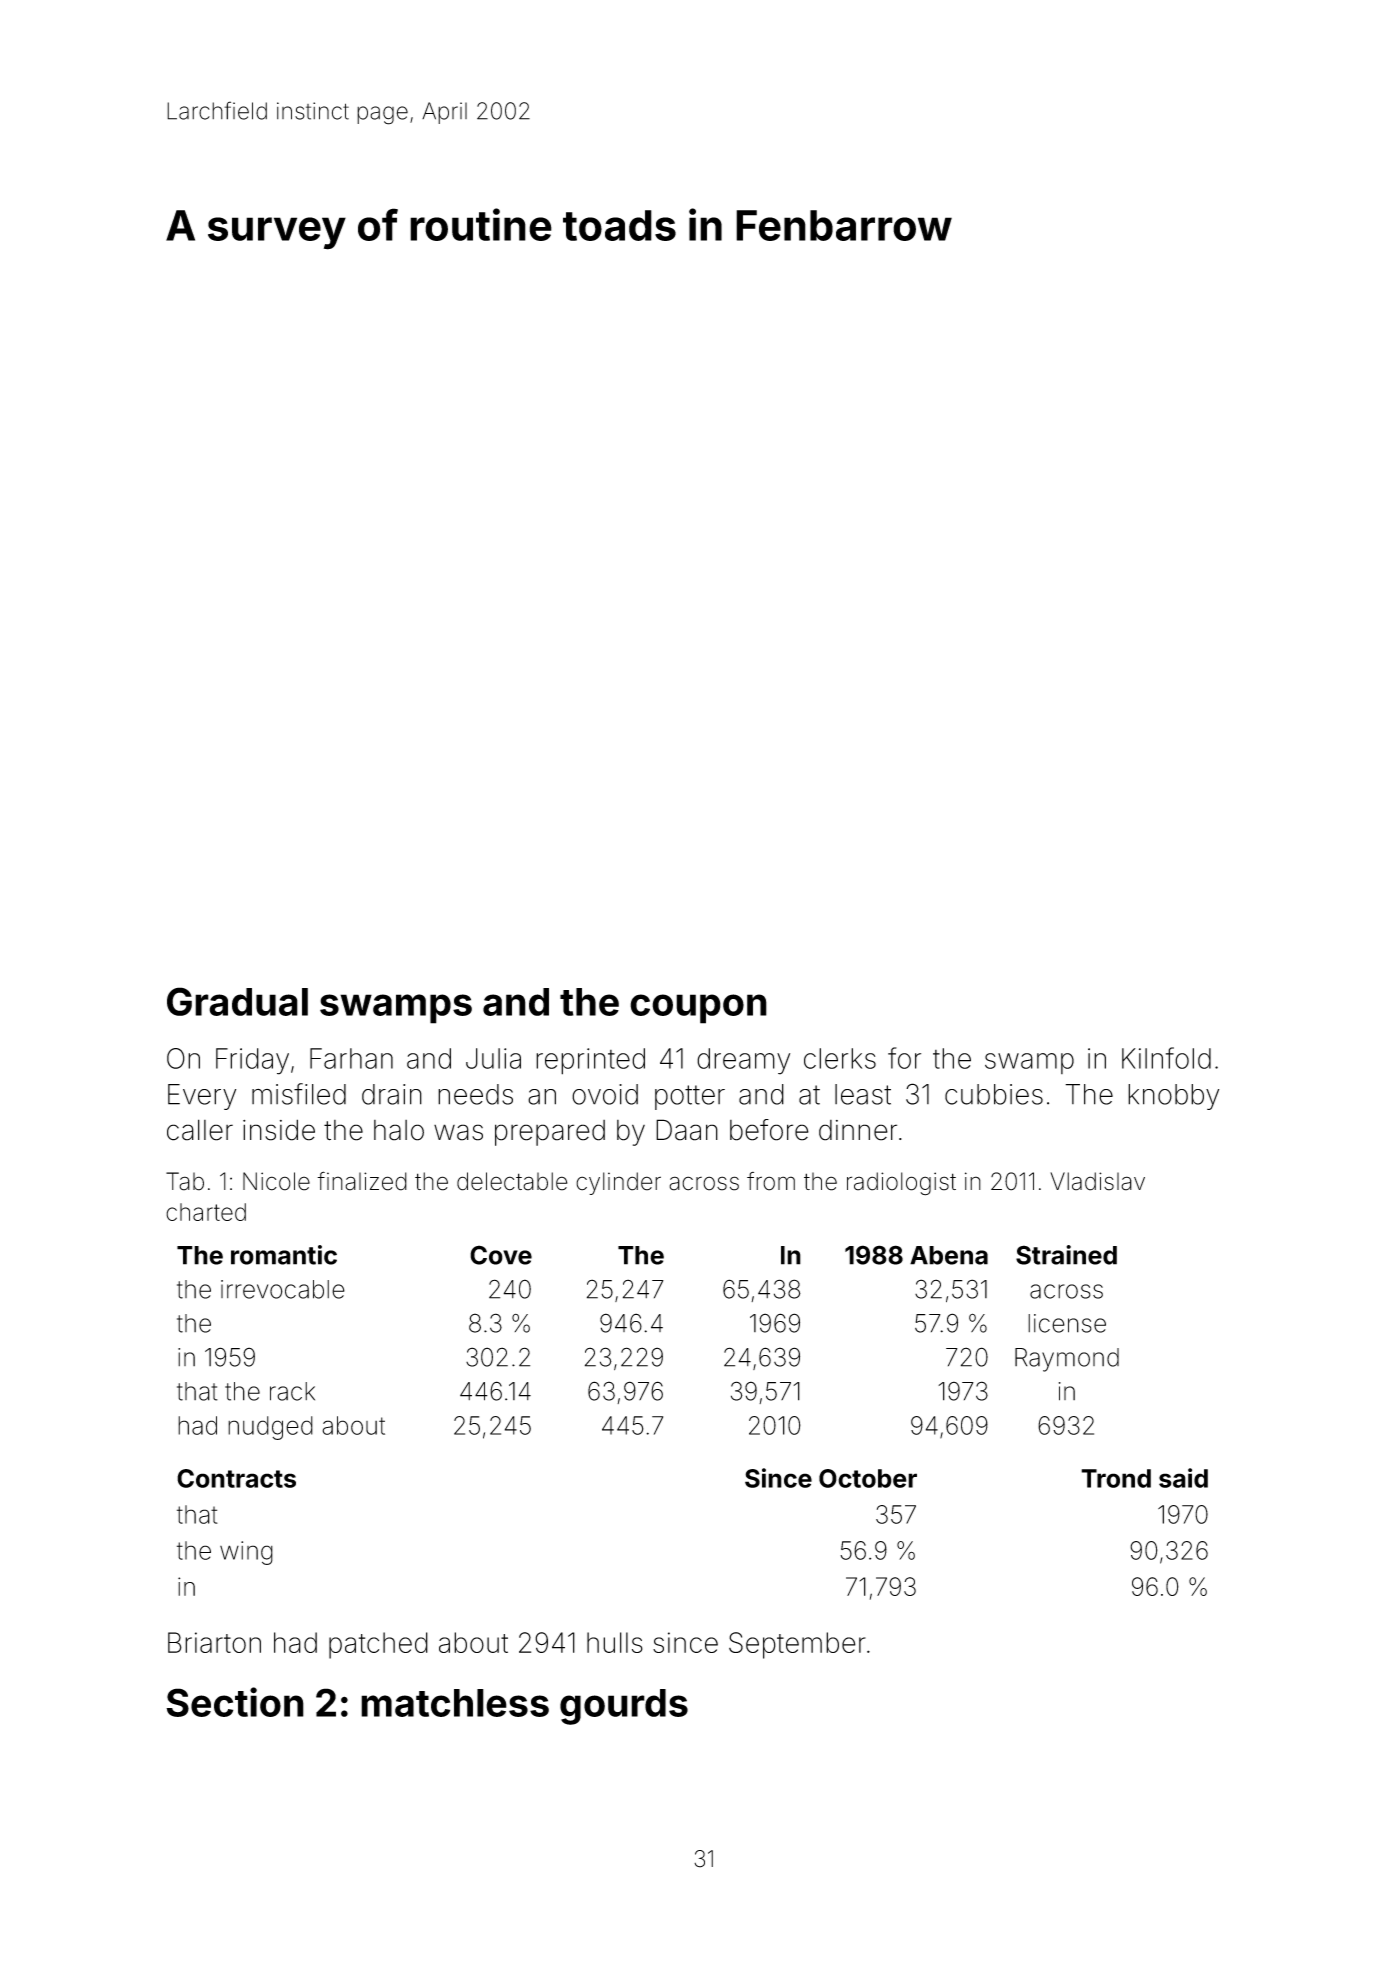 The width and height of the document is (1386, 1969). What do you see at coordinates (351, 1058) in the document?
I see `Farhan` at bounding box center [351, 1058].
